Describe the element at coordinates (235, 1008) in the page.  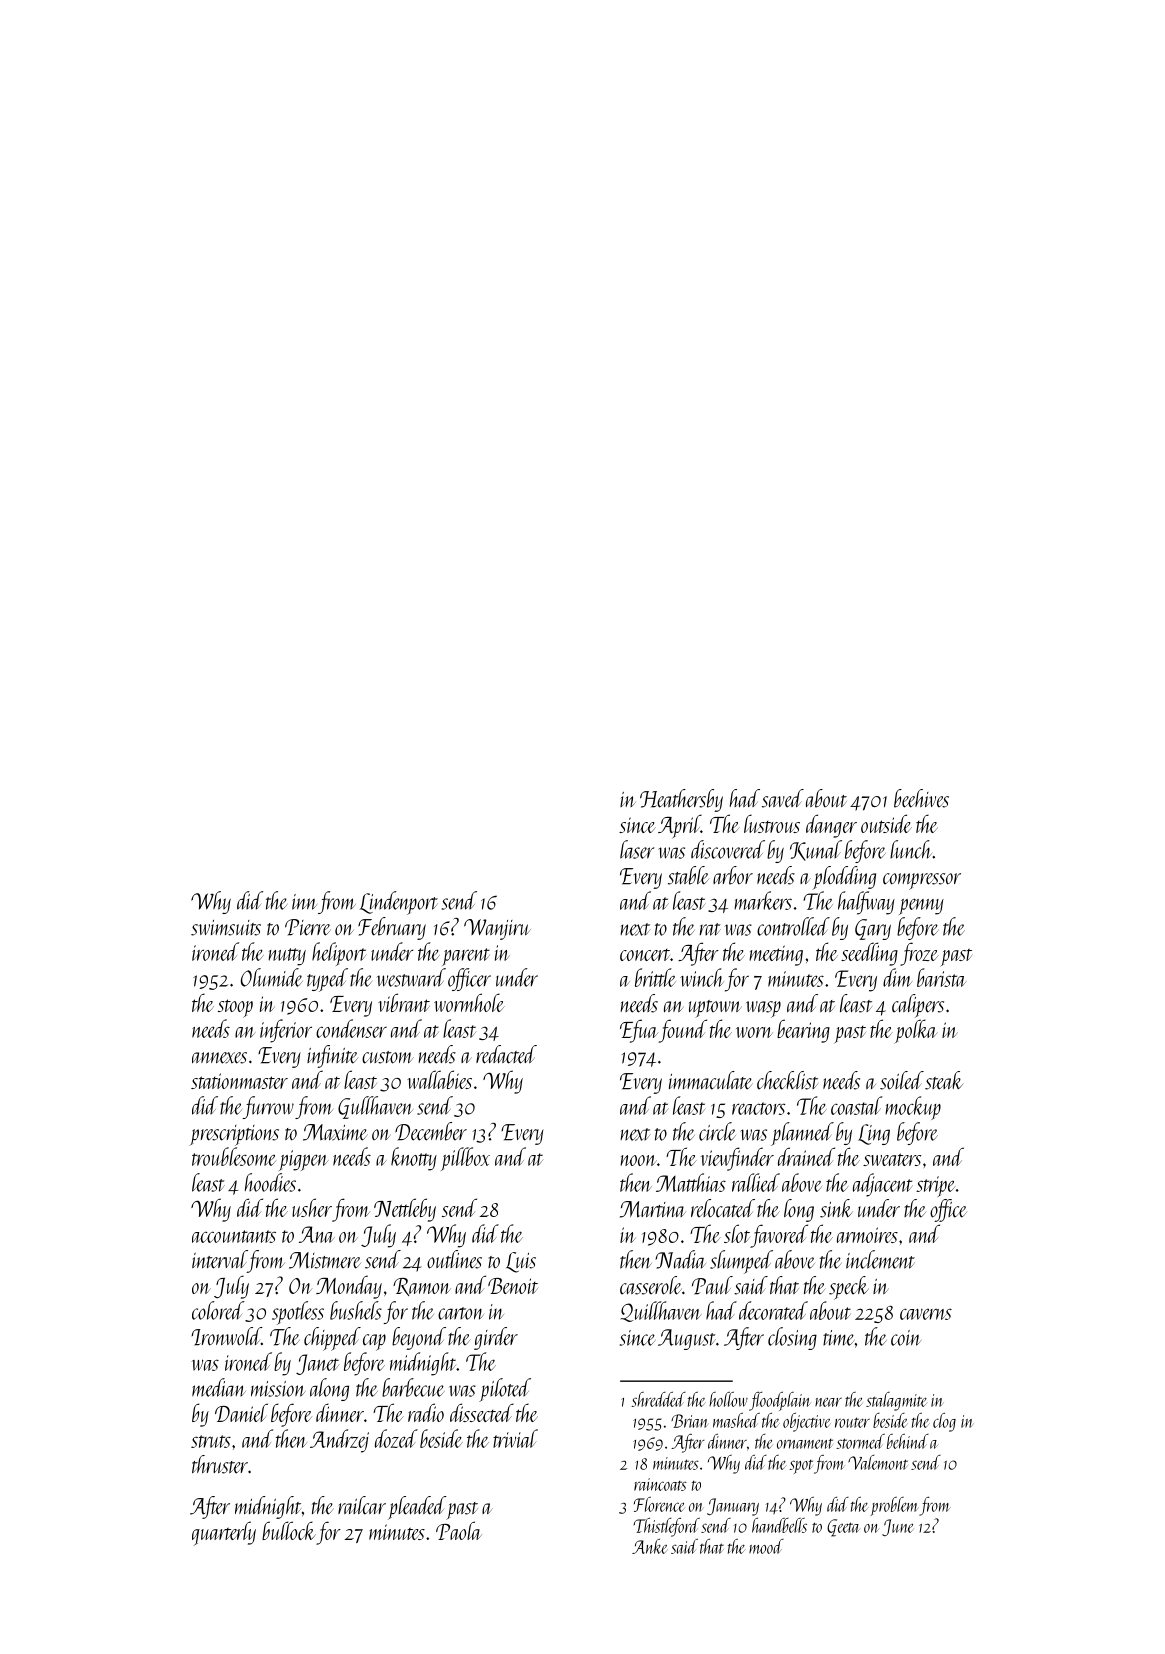
I see `stoop` at that location.
